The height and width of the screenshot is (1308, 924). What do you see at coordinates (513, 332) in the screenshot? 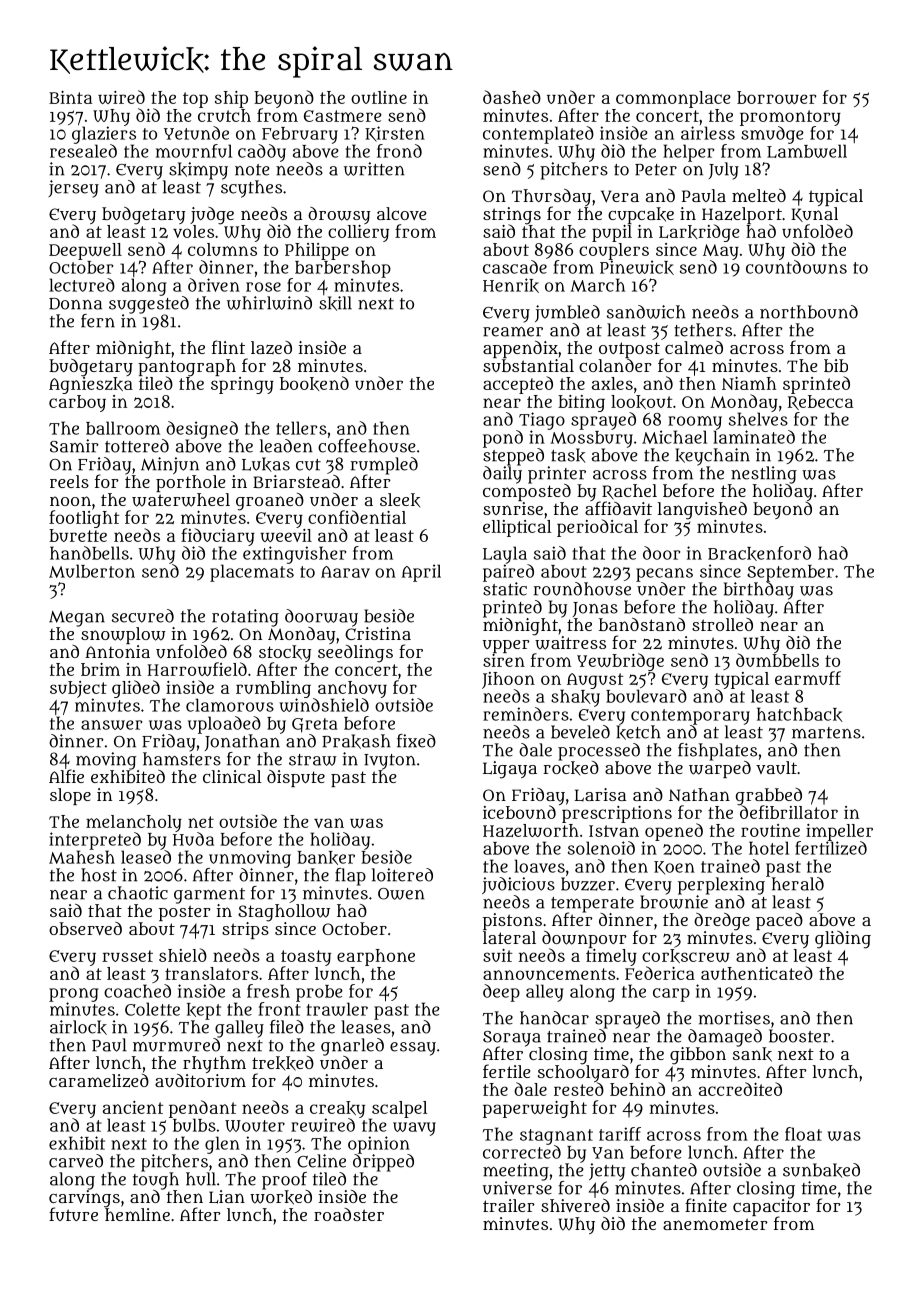
I see `reamer` at bounding box center [513, 332].
